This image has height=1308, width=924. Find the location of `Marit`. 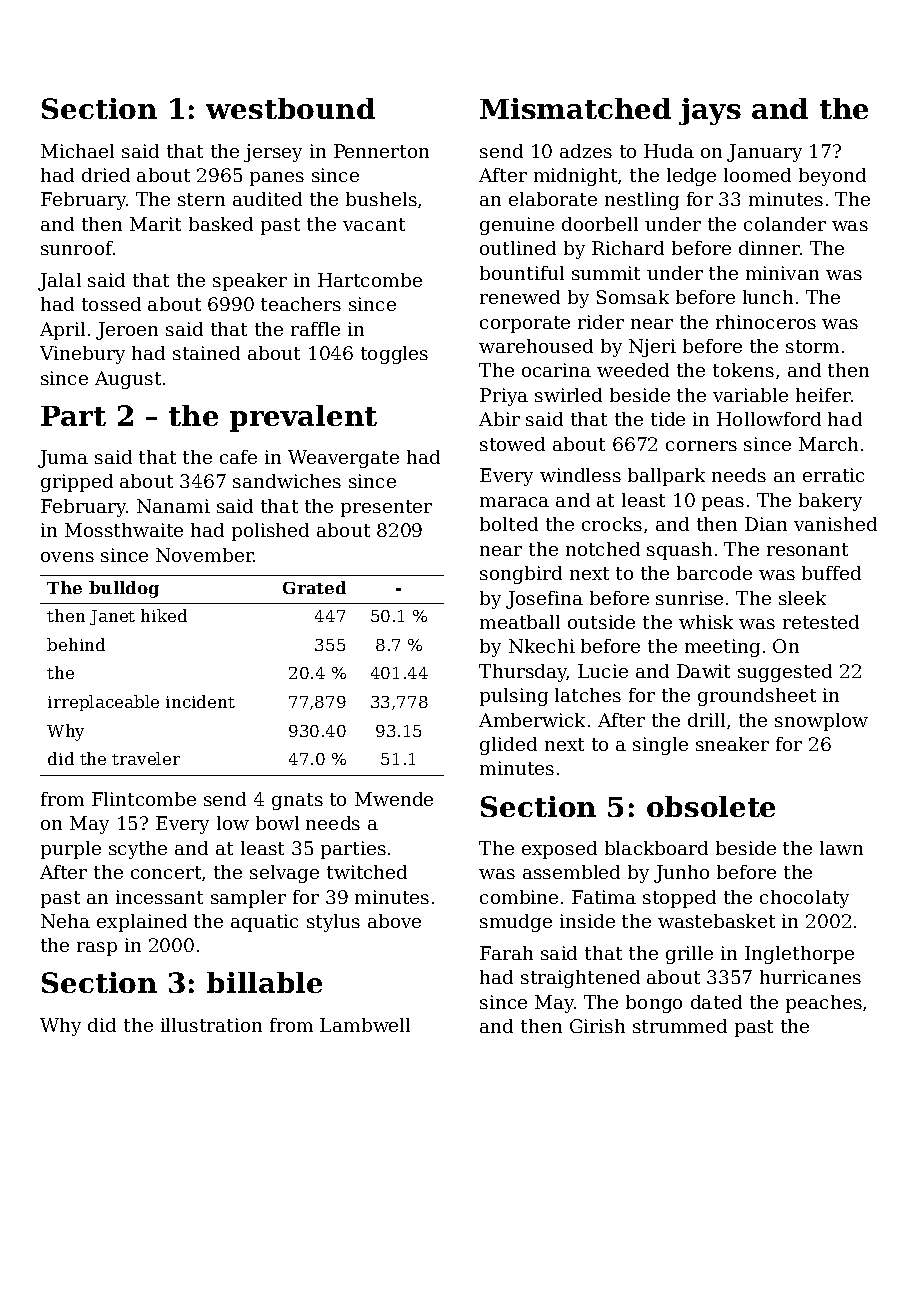

Marit is located at coordinates (155, 224).
